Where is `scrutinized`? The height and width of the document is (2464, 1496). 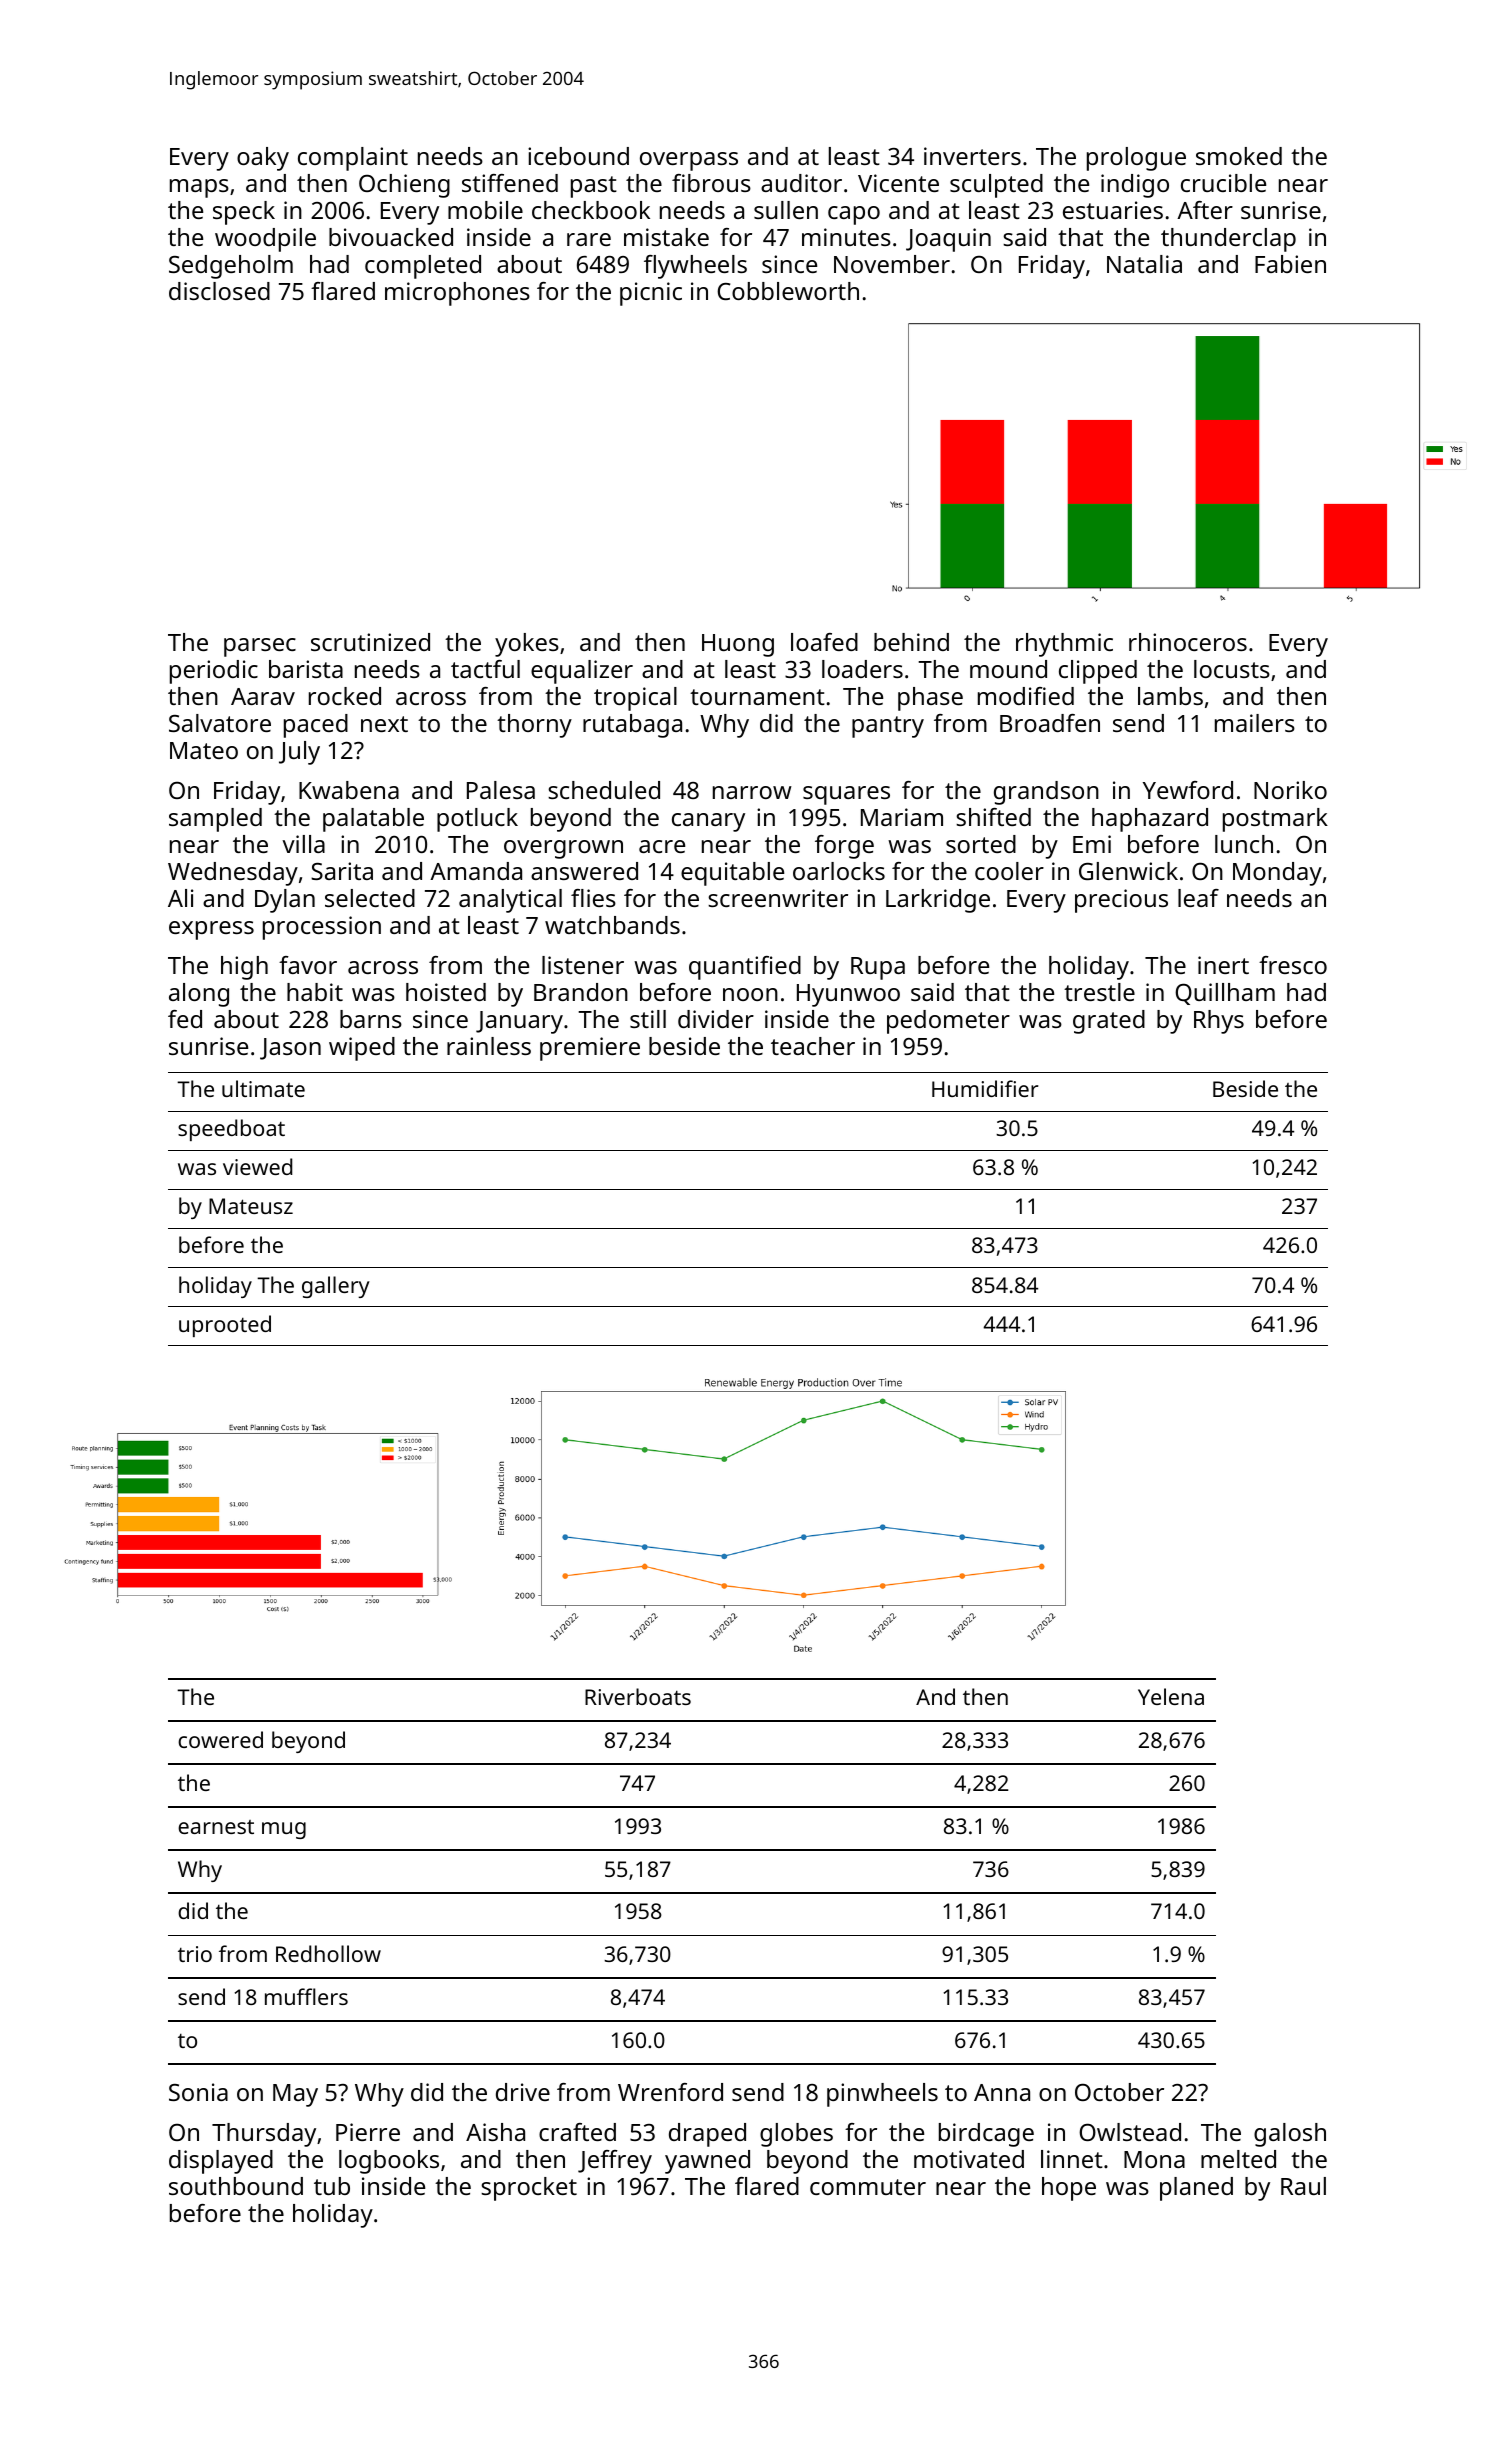
scrutinized is located at coordinates (370, 642).
